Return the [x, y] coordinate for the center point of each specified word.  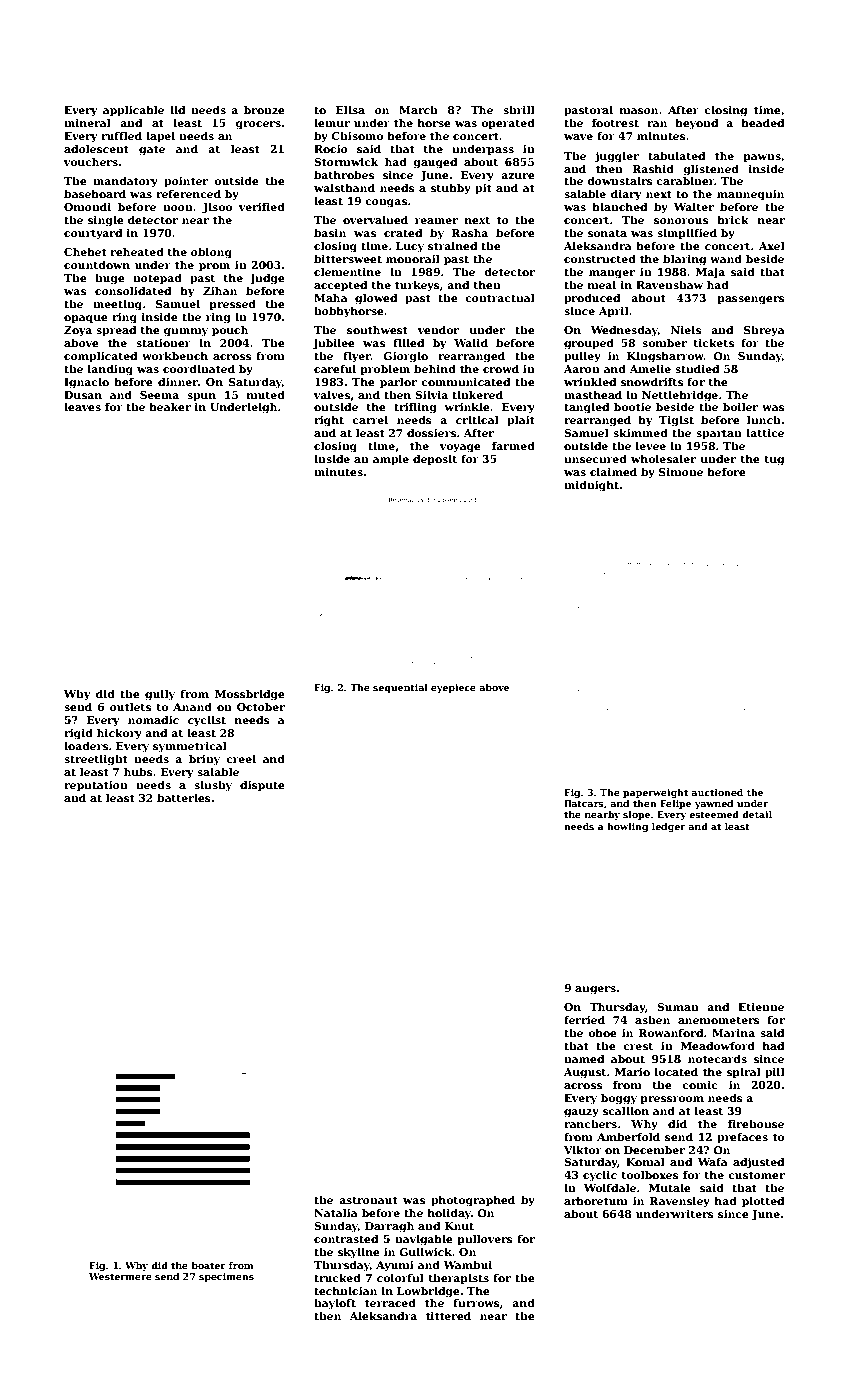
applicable [133, 110]
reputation [96, 786]
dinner [178, 381]
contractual [500, 297]
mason [639, 111]
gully [160, 695]
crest [638, 1046]
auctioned [717, 792]
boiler [740, 406]
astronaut [368, 1200]
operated [508, 123]
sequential [400, 688]
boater [208, 1265]
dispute [262, 785]
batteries [184, 797]
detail [757, 814]
